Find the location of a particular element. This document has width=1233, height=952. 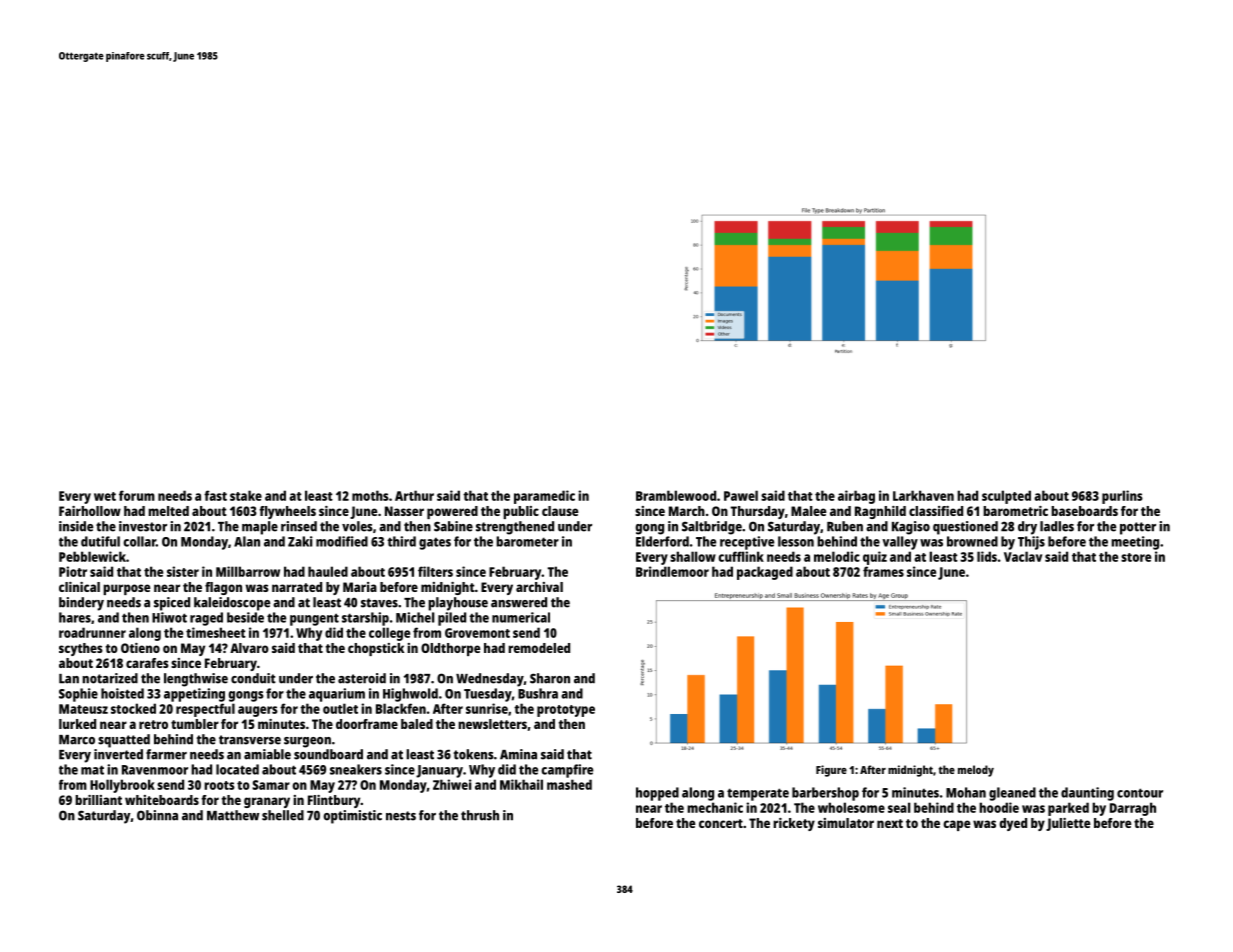

scythes is located at coordinates (81, 649).
